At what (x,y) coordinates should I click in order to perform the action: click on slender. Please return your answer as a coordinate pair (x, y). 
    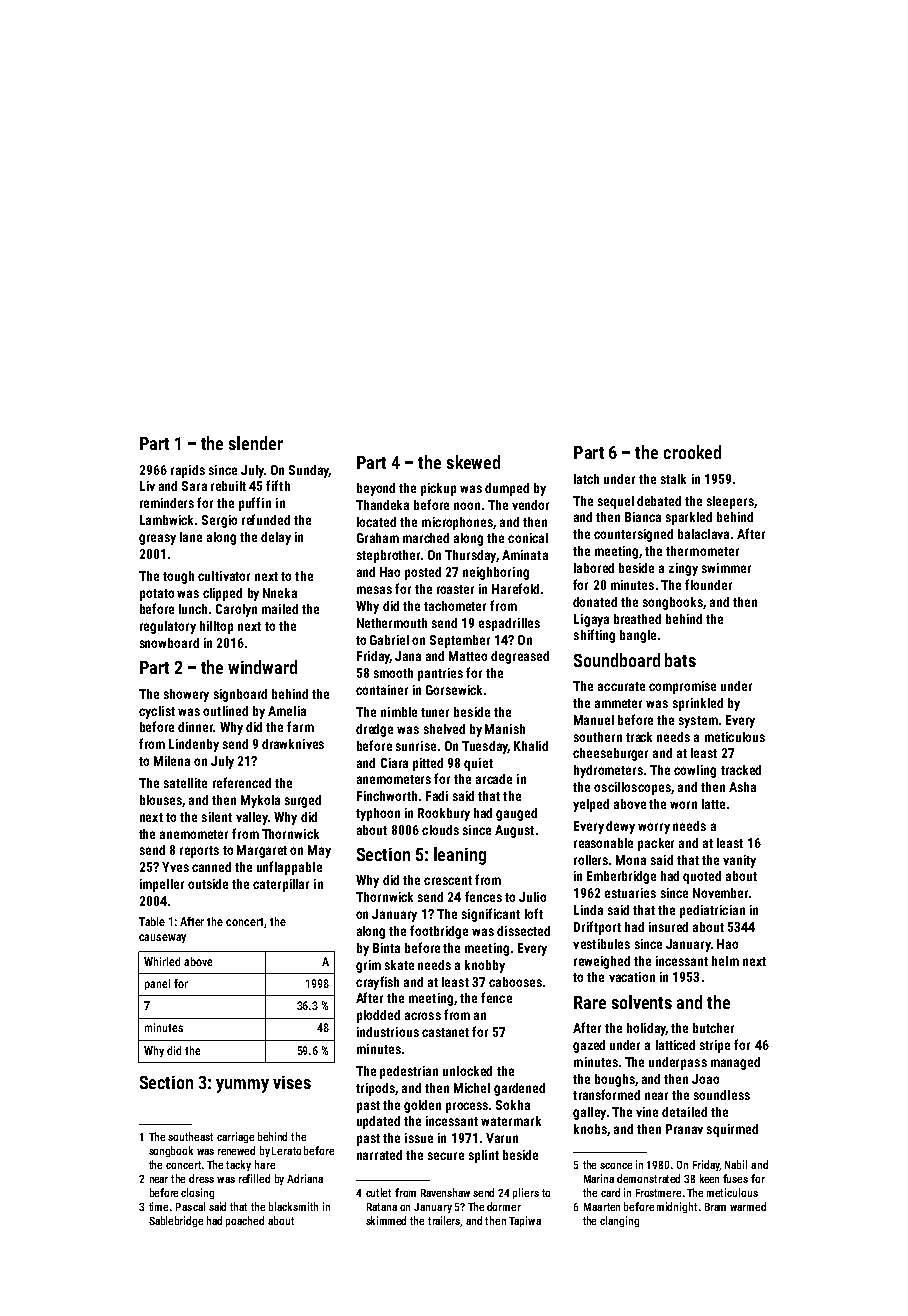
    Looking at the image, I should click on (256, 443).
